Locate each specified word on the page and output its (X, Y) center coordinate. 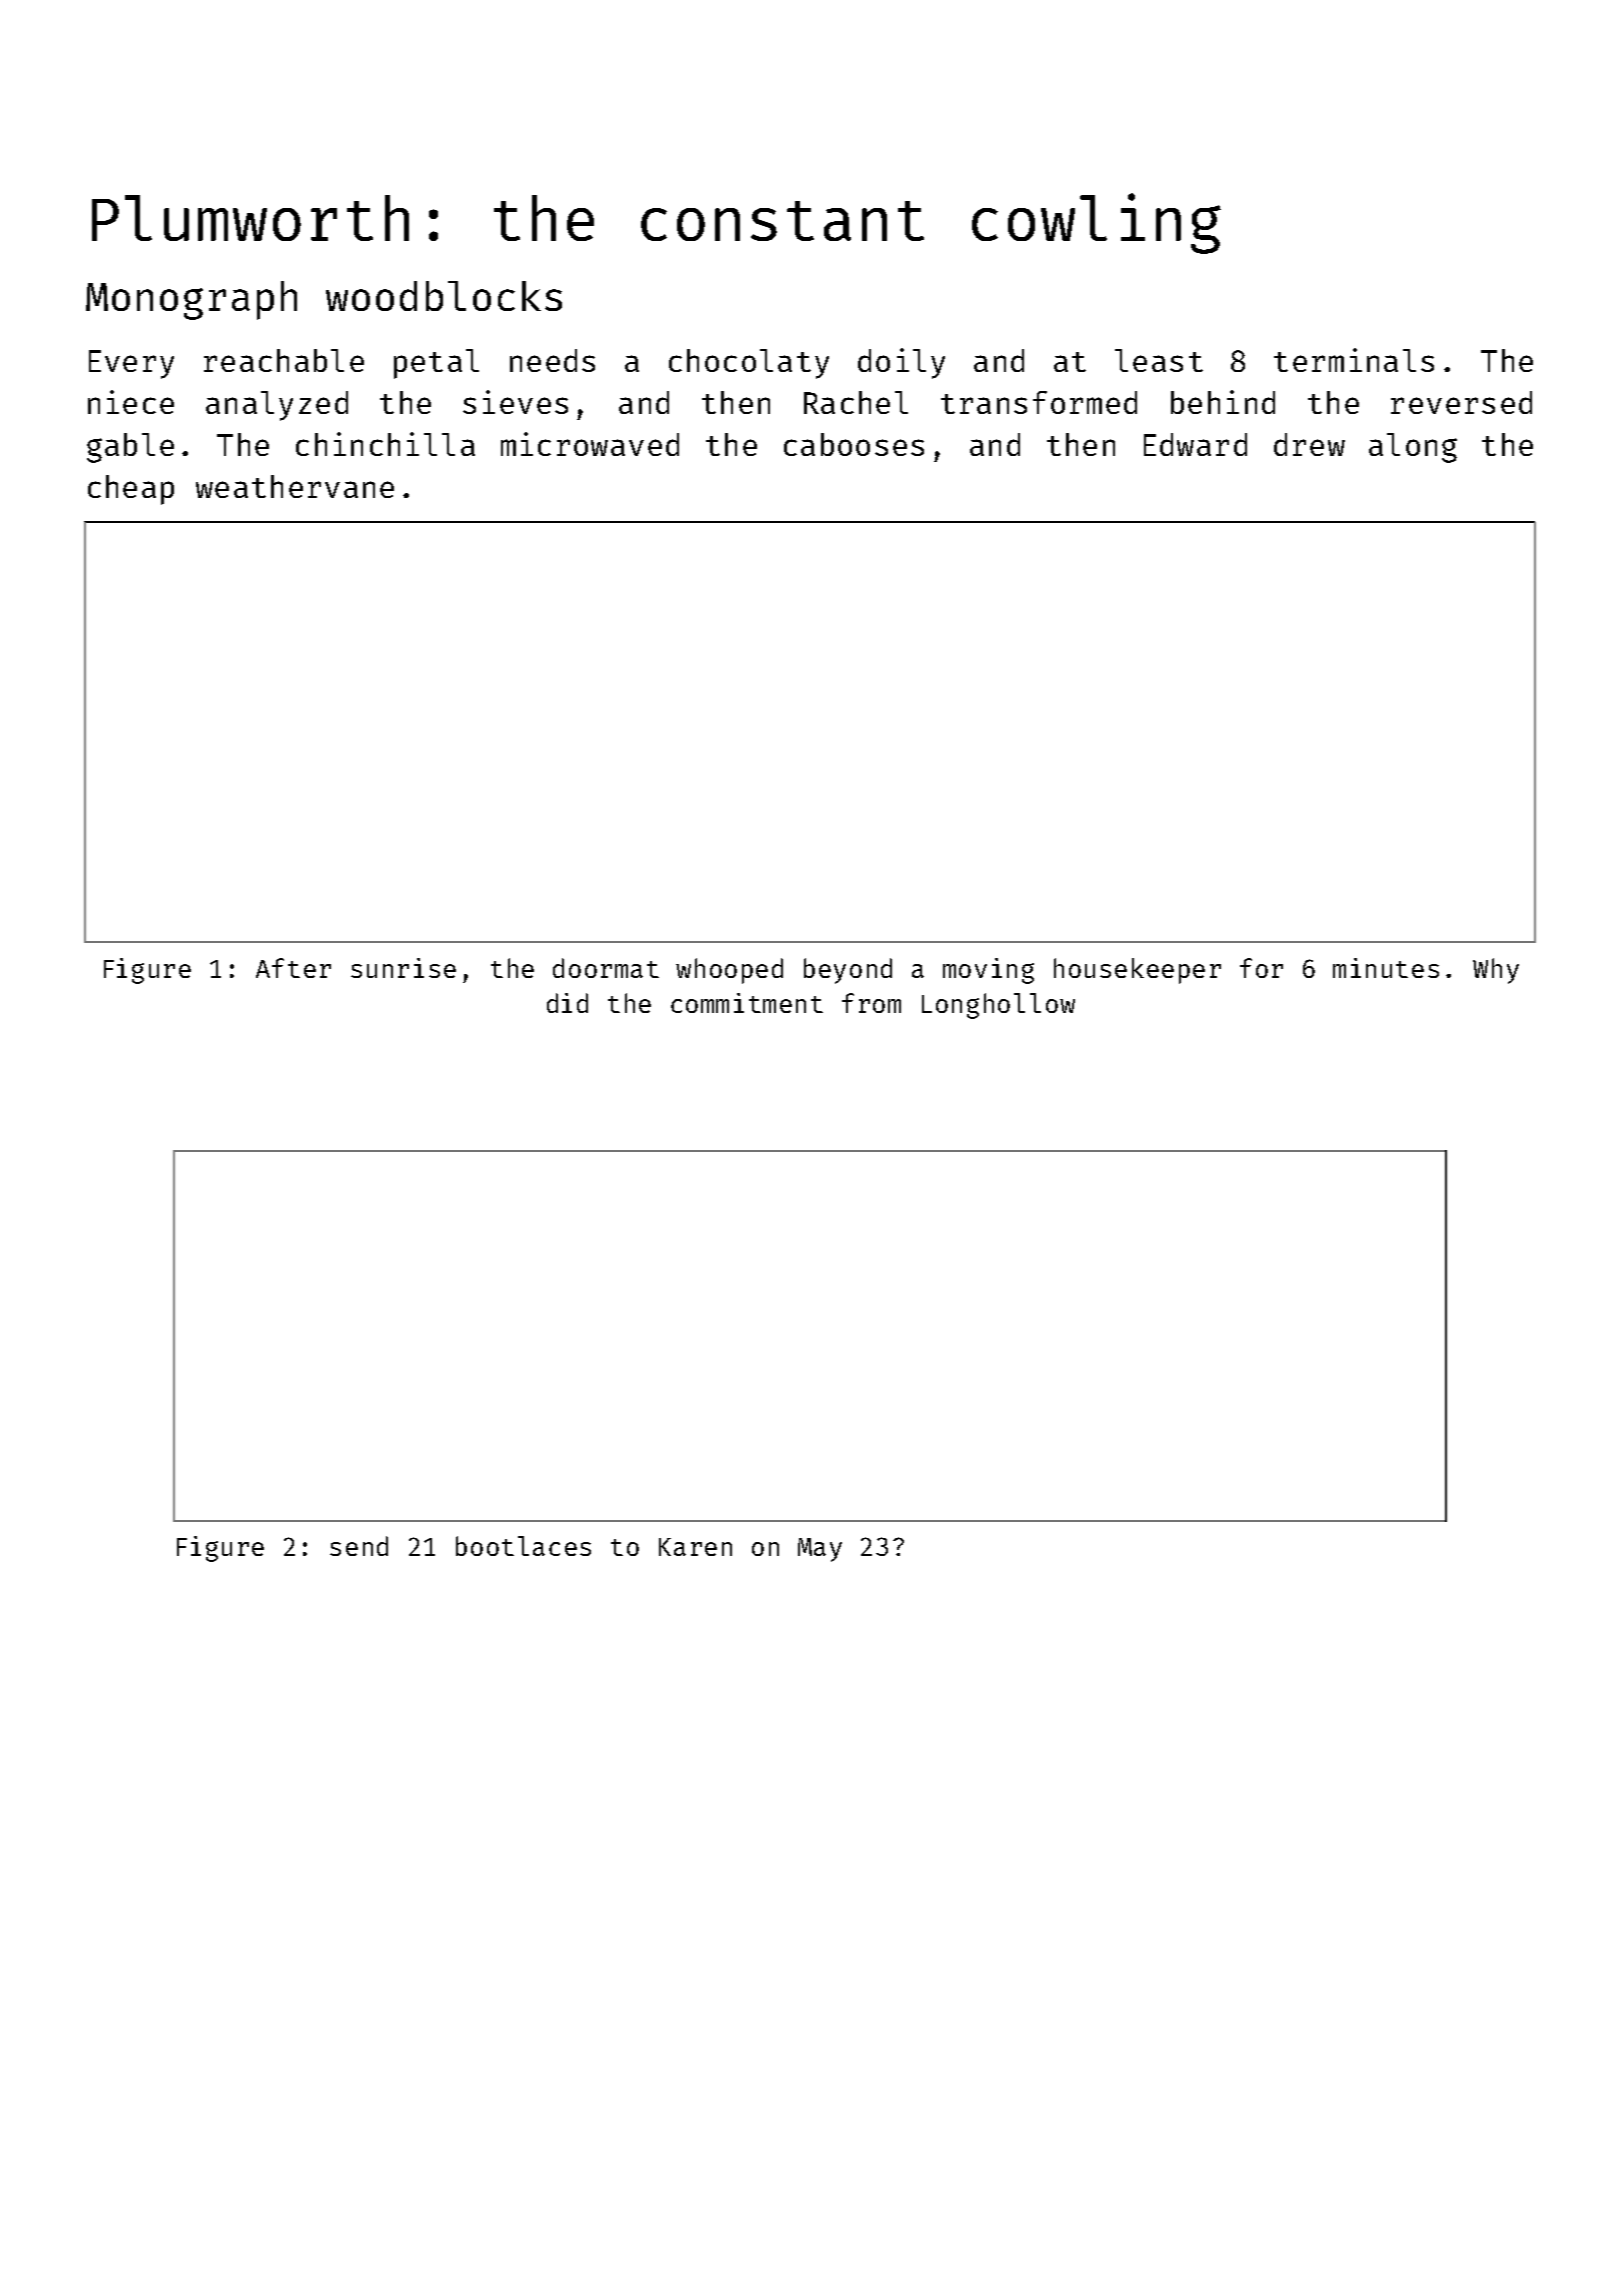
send (359, 1546)
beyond (848, 971)
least (1159, 360)
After (293, 968)
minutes (1386, 968)
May (820, 1550)
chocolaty (749, 364)
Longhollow (998, 1006)
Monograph (191, 300)
